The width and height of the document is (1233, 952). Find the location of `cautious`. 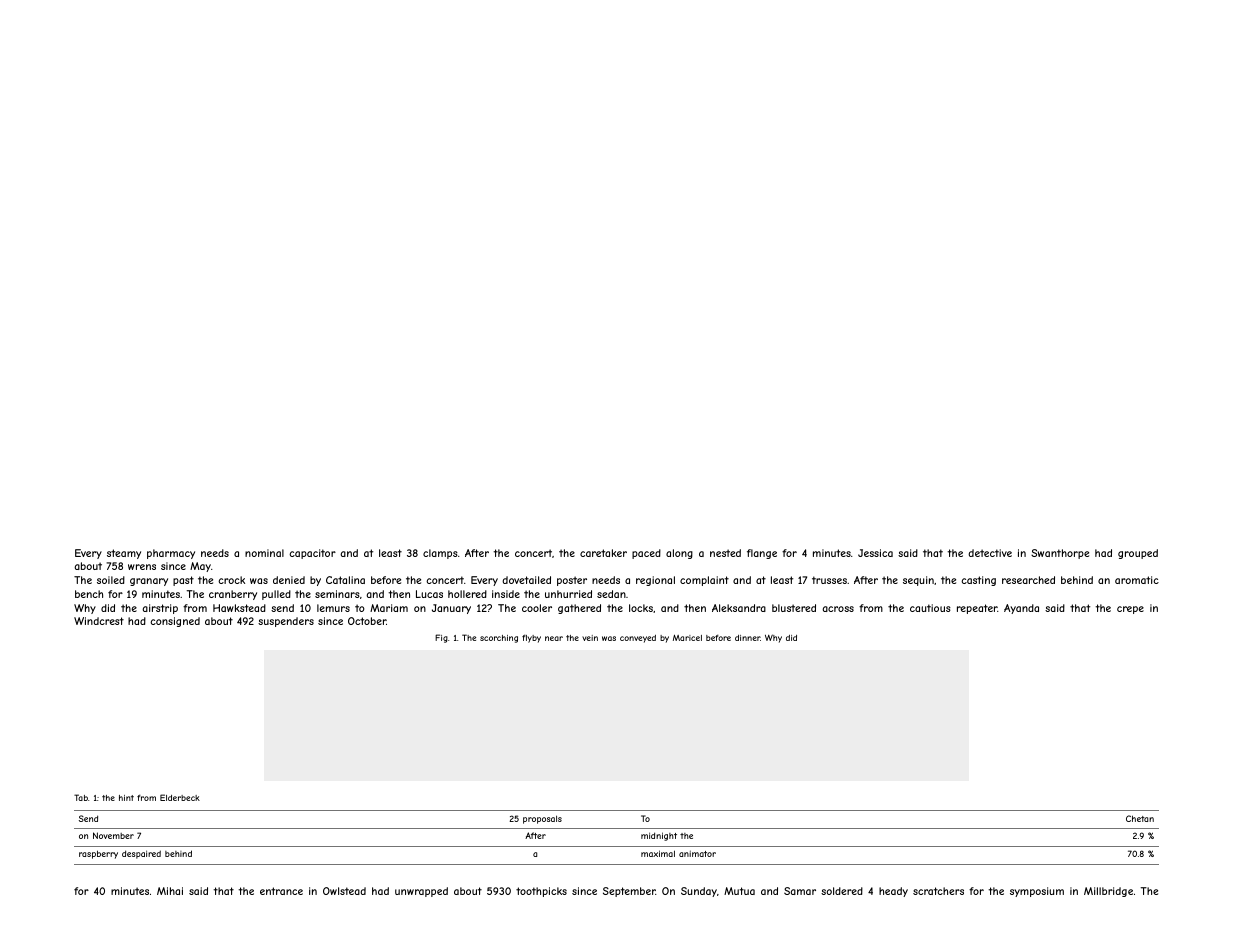

cautious is located at coordinates (930, 608).
